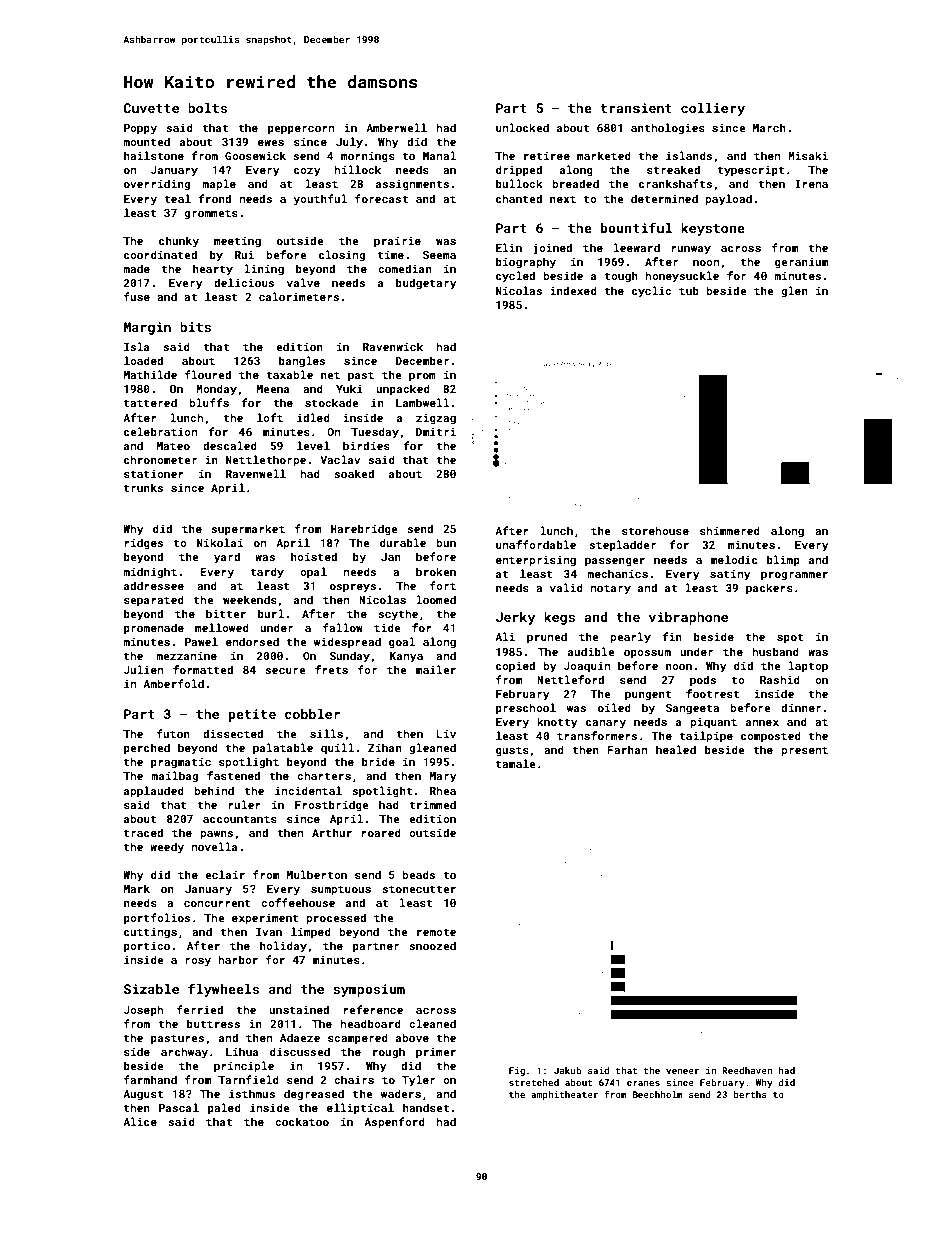 This page has height=1233, width=952. Describe the element at coordinates (394, 1123) in the page. I see `Aspenford` at that location.
